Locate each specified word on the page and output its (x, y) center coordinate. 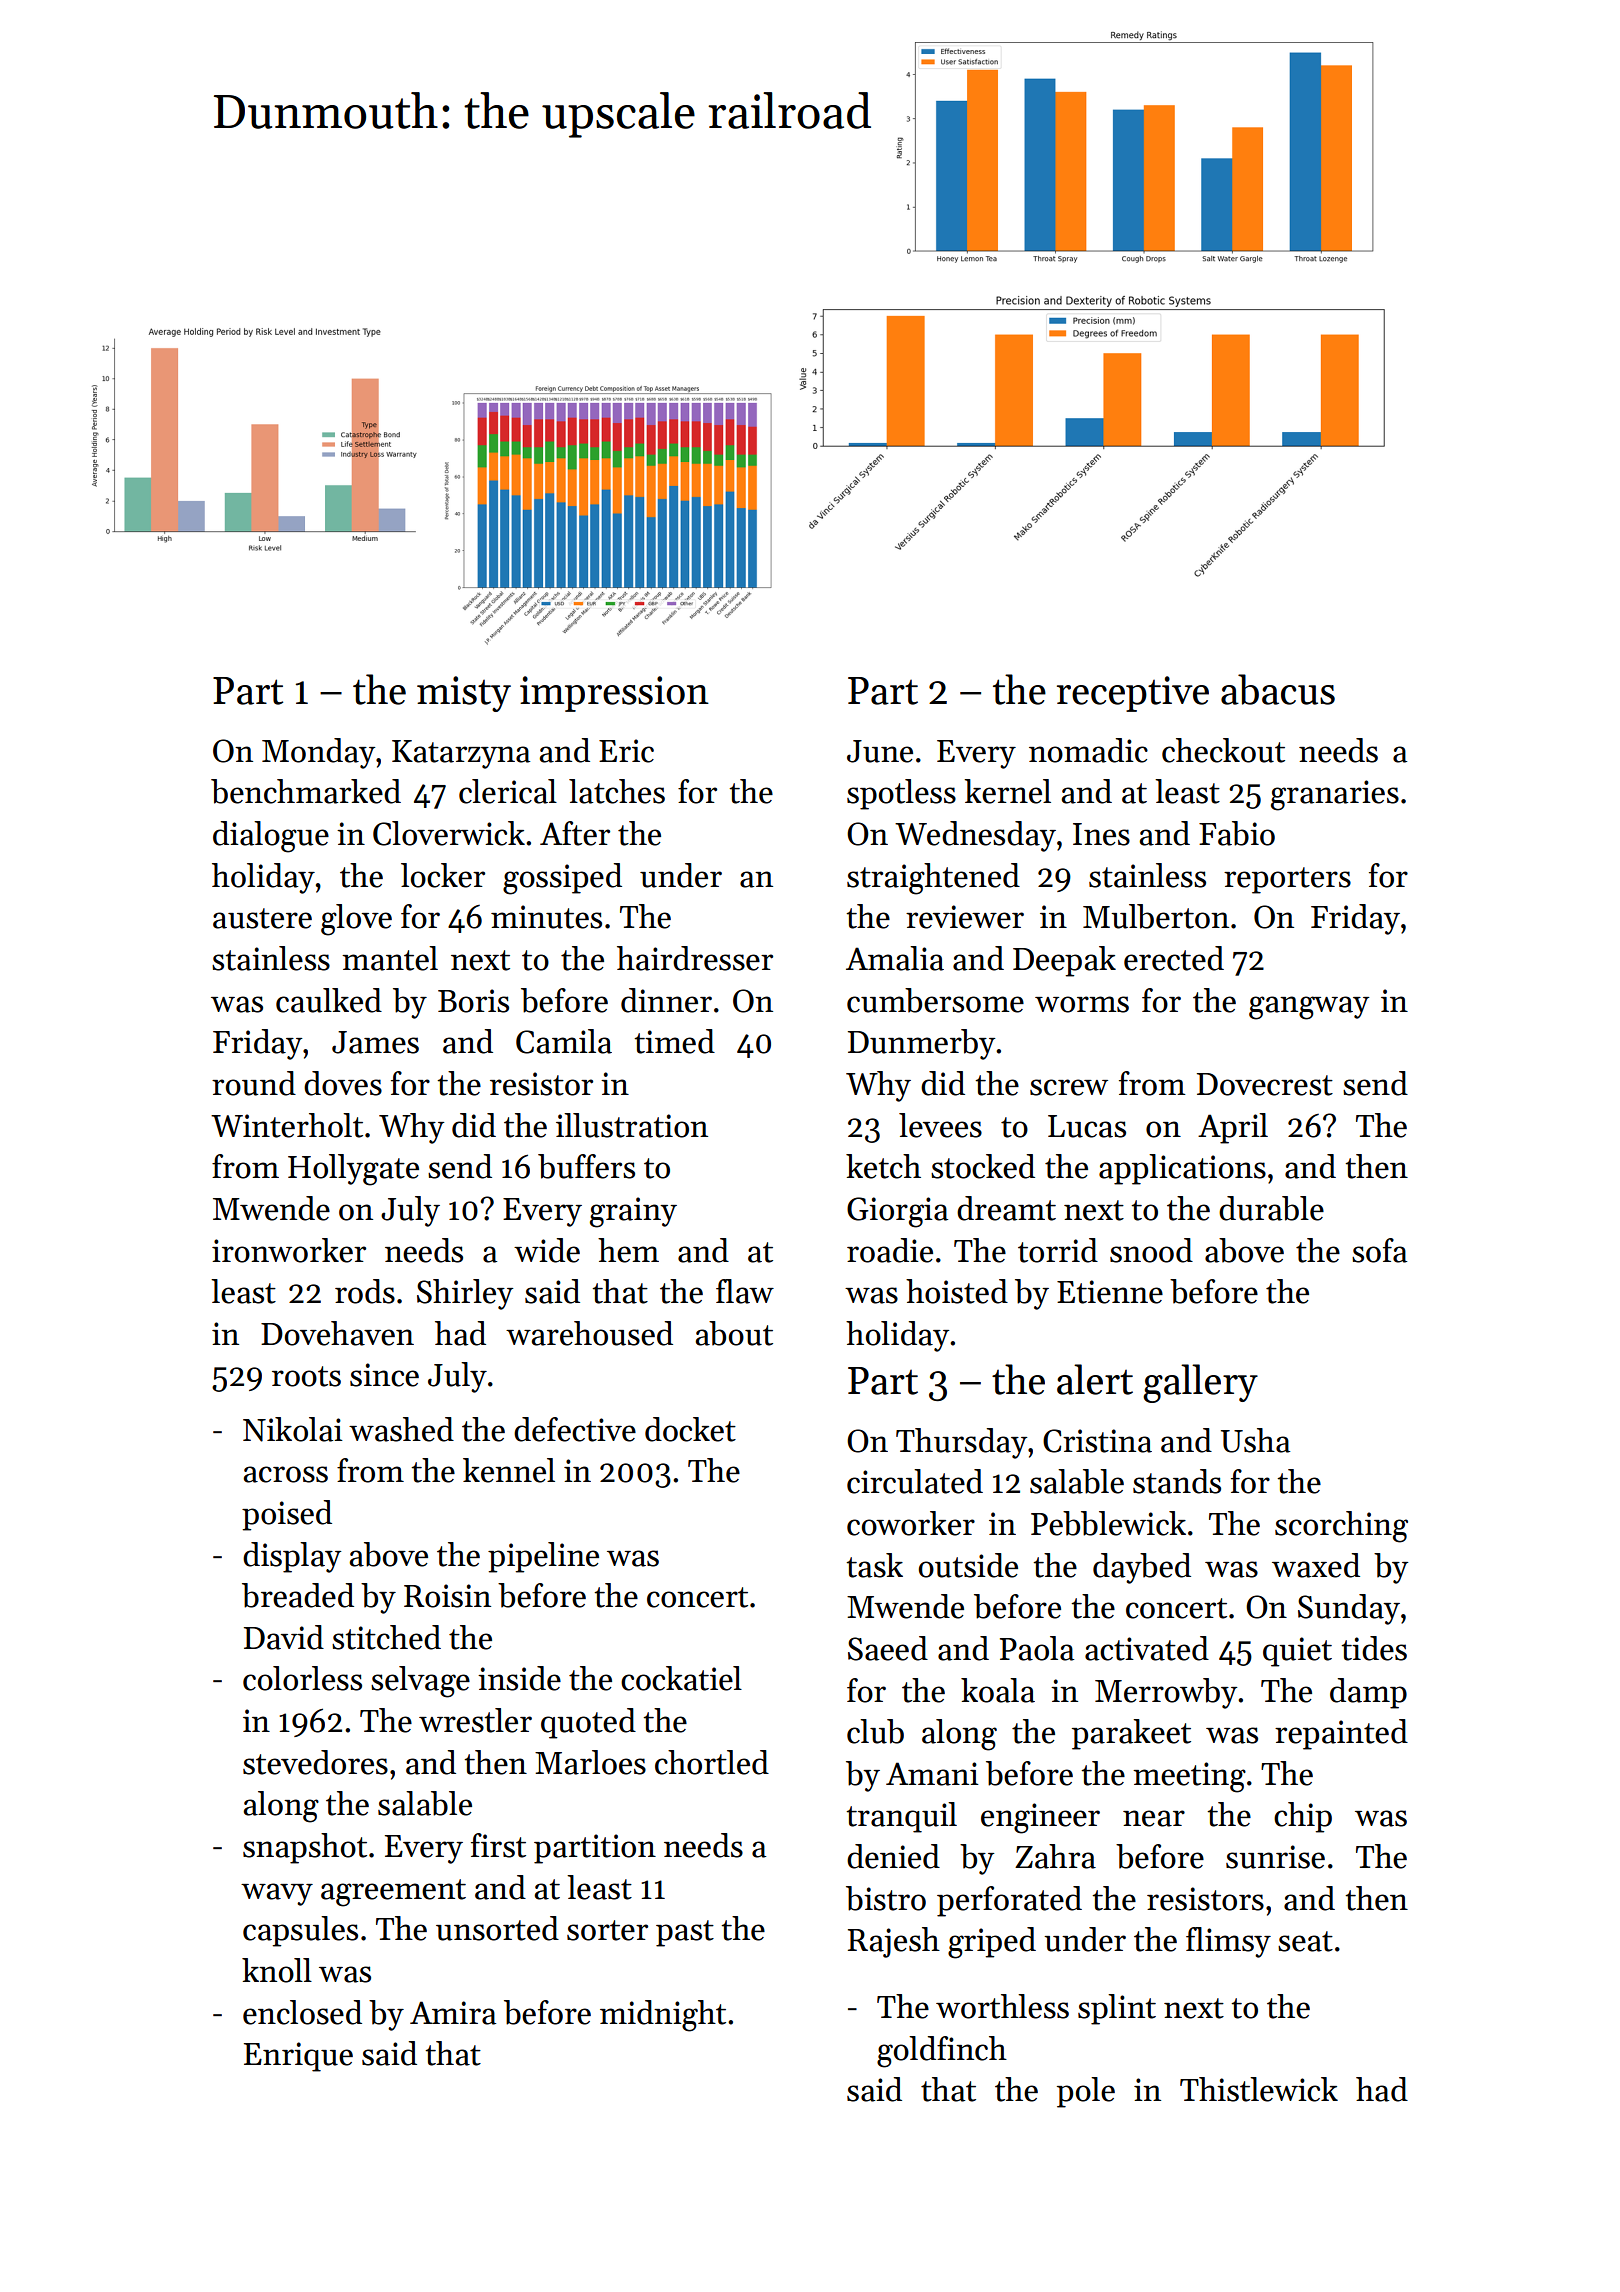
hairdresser (695, 958)
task (874, 1565)
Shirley (465, 1294)
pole (1086, 2092)
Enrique (298, 2057)
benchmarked (306, 791)
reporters (1287, 880)
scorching (1341, 1527)
